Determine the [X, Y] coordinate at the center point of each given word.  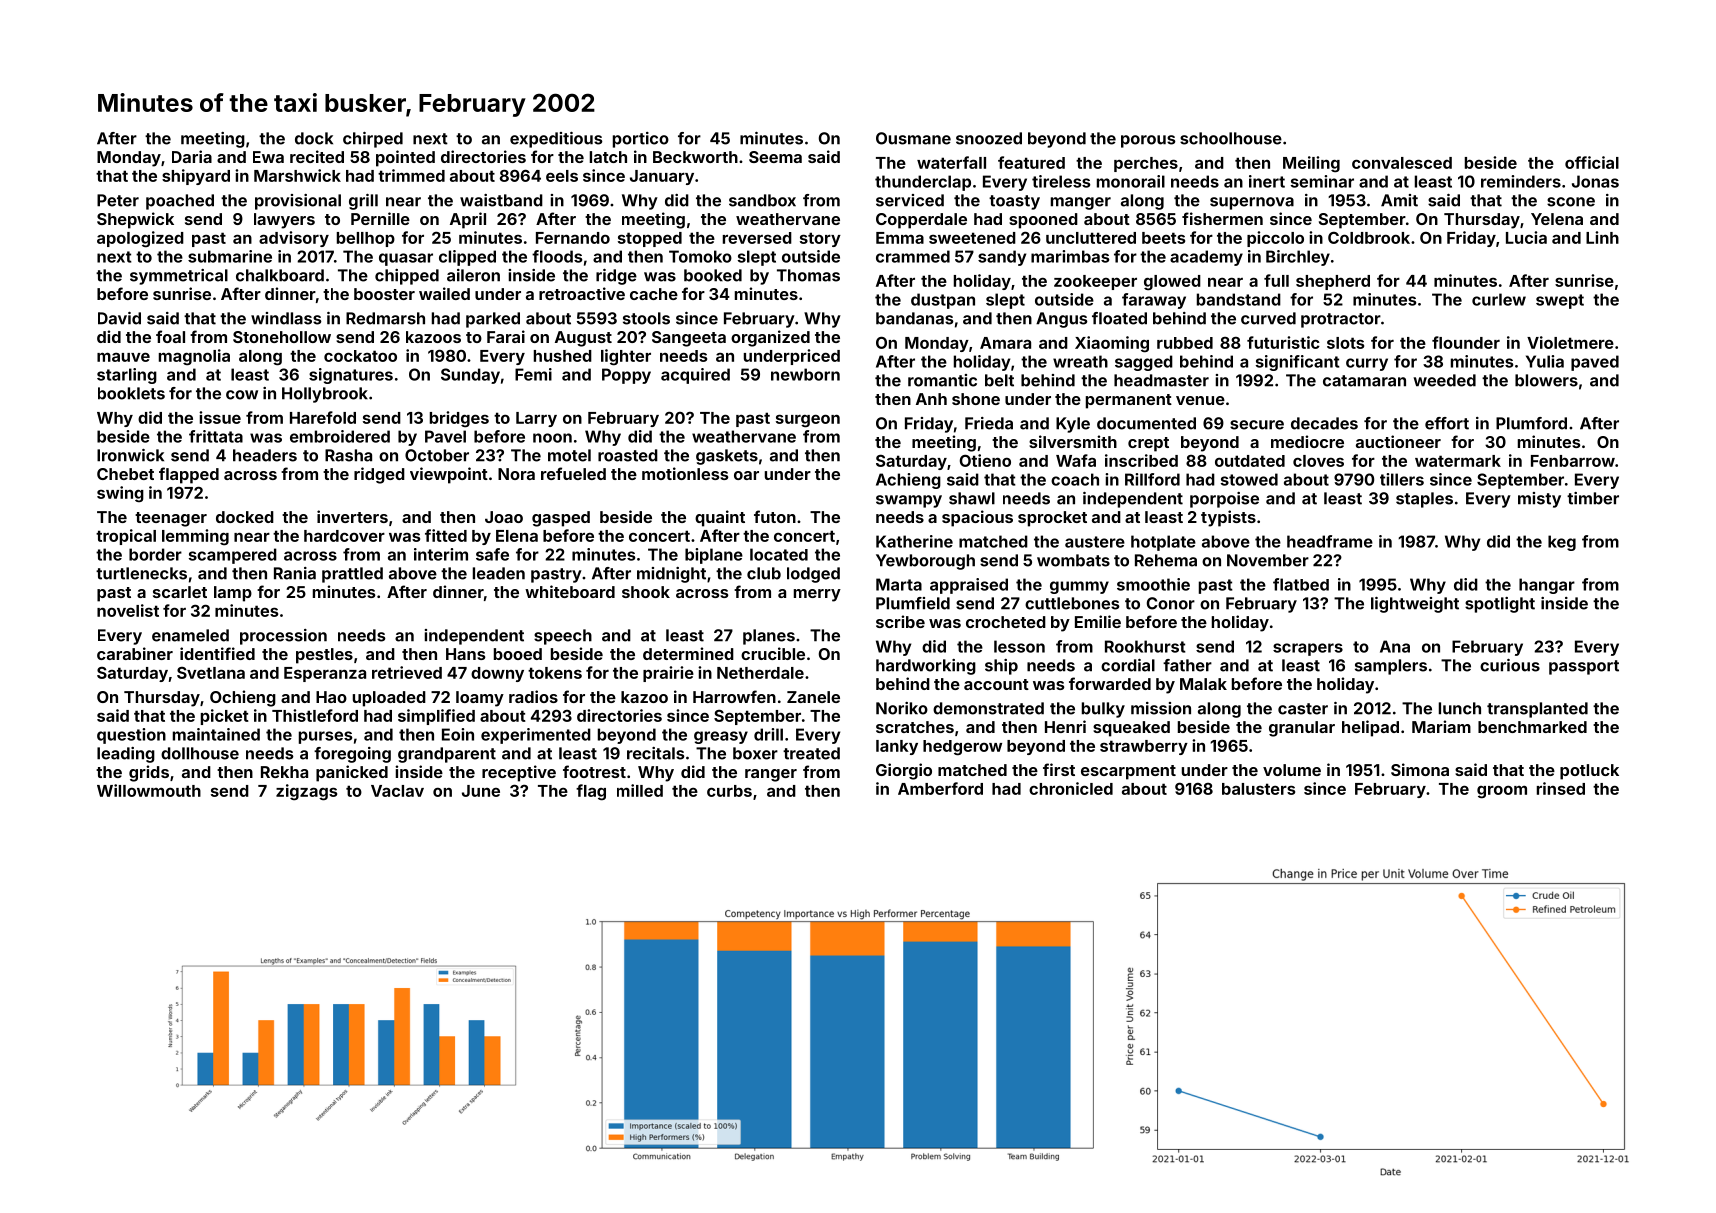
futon [775, 516]
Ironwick [130, 455]
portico [641, 140]
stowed [1249, 479]
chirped [373, 140]
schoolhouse [1231, 138]
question [131, 736]
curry [1367, 364]
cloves [1318, 461]
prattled [352, 575]
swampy [909, 501]
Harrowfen [734, 696]
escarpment [1128, 772]
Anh [931, 399]
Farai [506, 336]
